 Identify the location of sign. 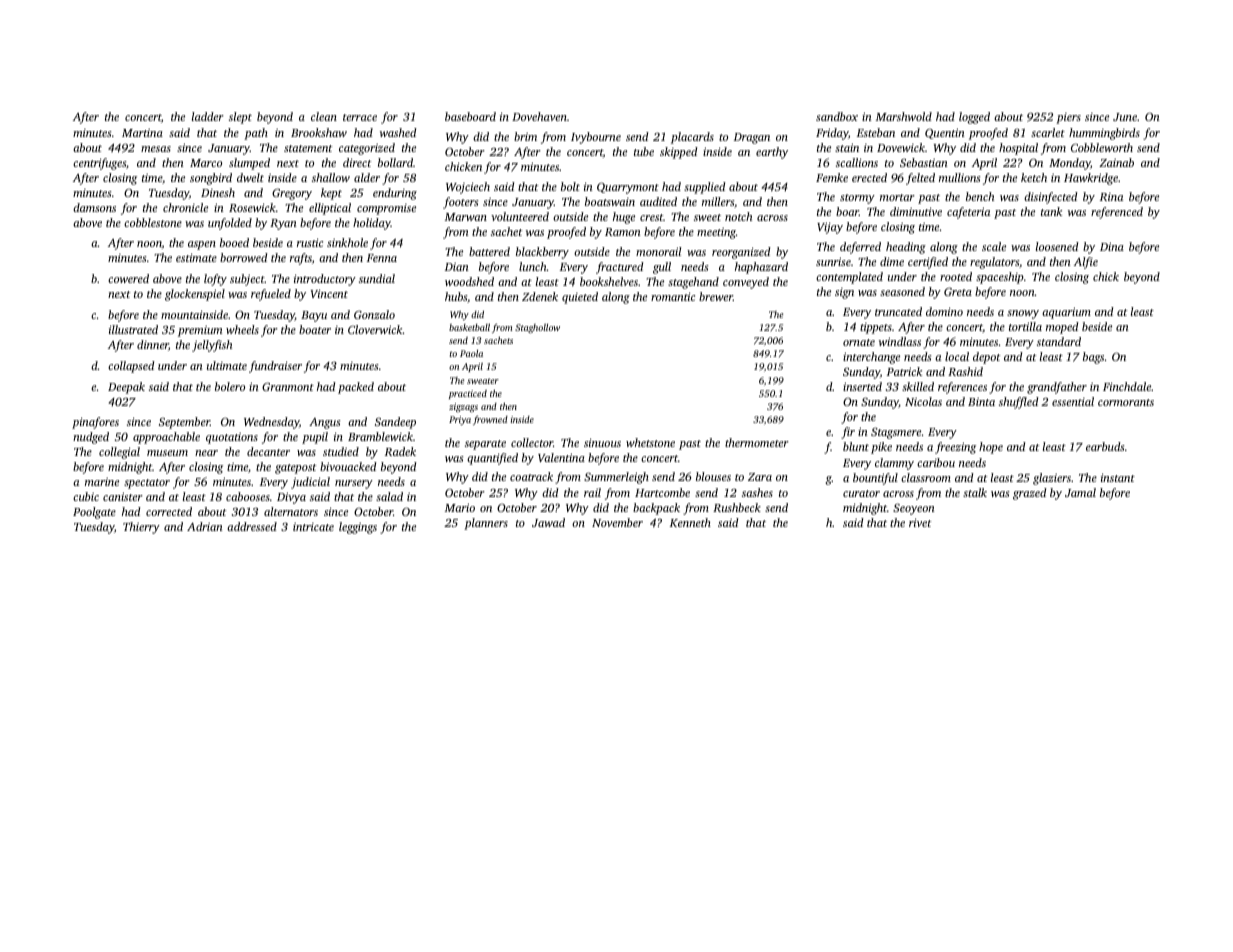
(844, 293).
